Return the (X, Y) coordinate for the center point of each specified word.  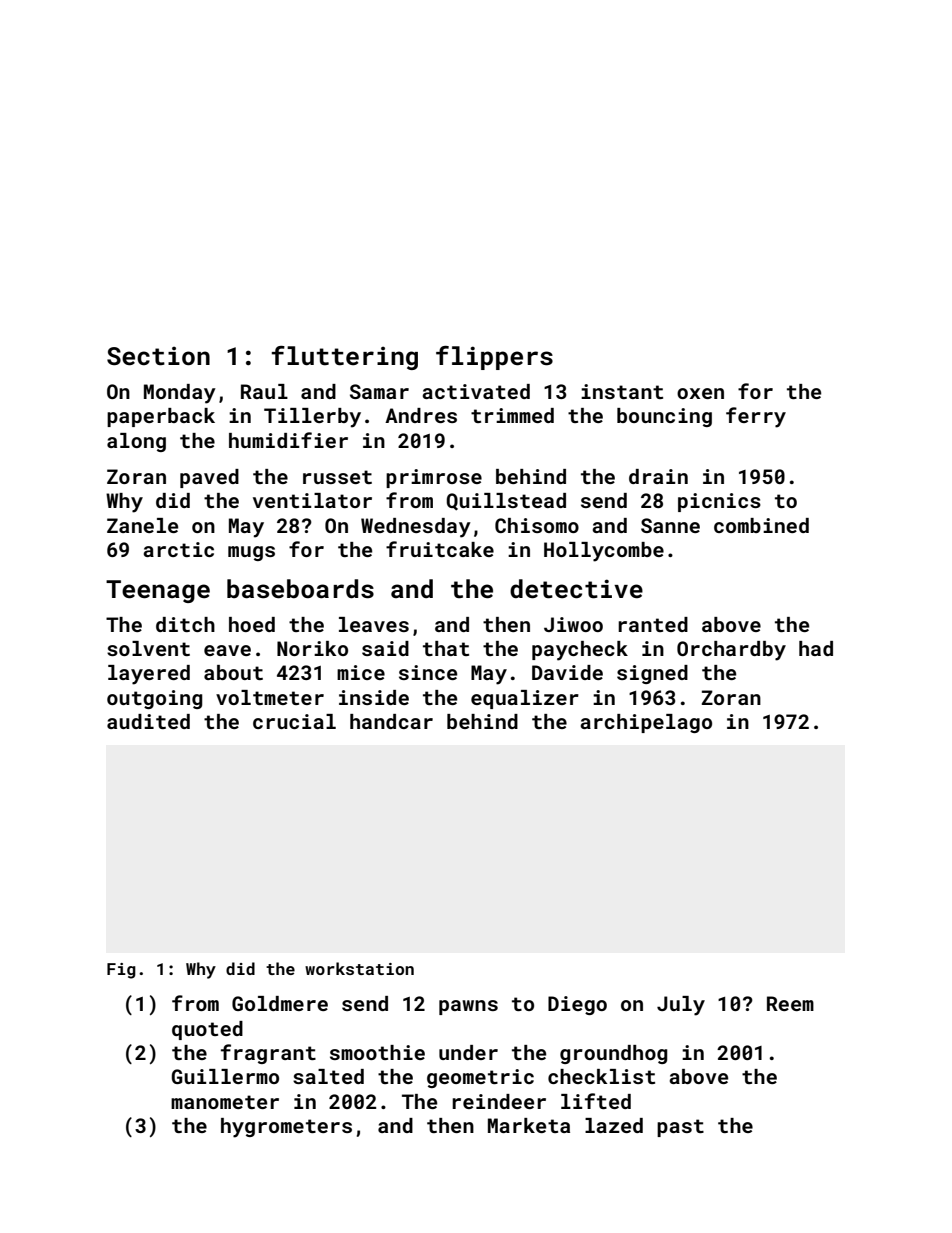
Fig (121, 971)
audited (148, 721)
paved (209, 478)
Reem (790, 1003)
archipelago (646, 723)
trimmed (512, 415)
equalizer (525, 699)
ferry (756, 417)
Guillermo (225, 1076)
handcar (391, 721)
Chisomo (537, 525)
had (816, 648)
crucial (294, 721)
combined (761, 525)
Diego (577, 1005)
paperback (161, 417)
